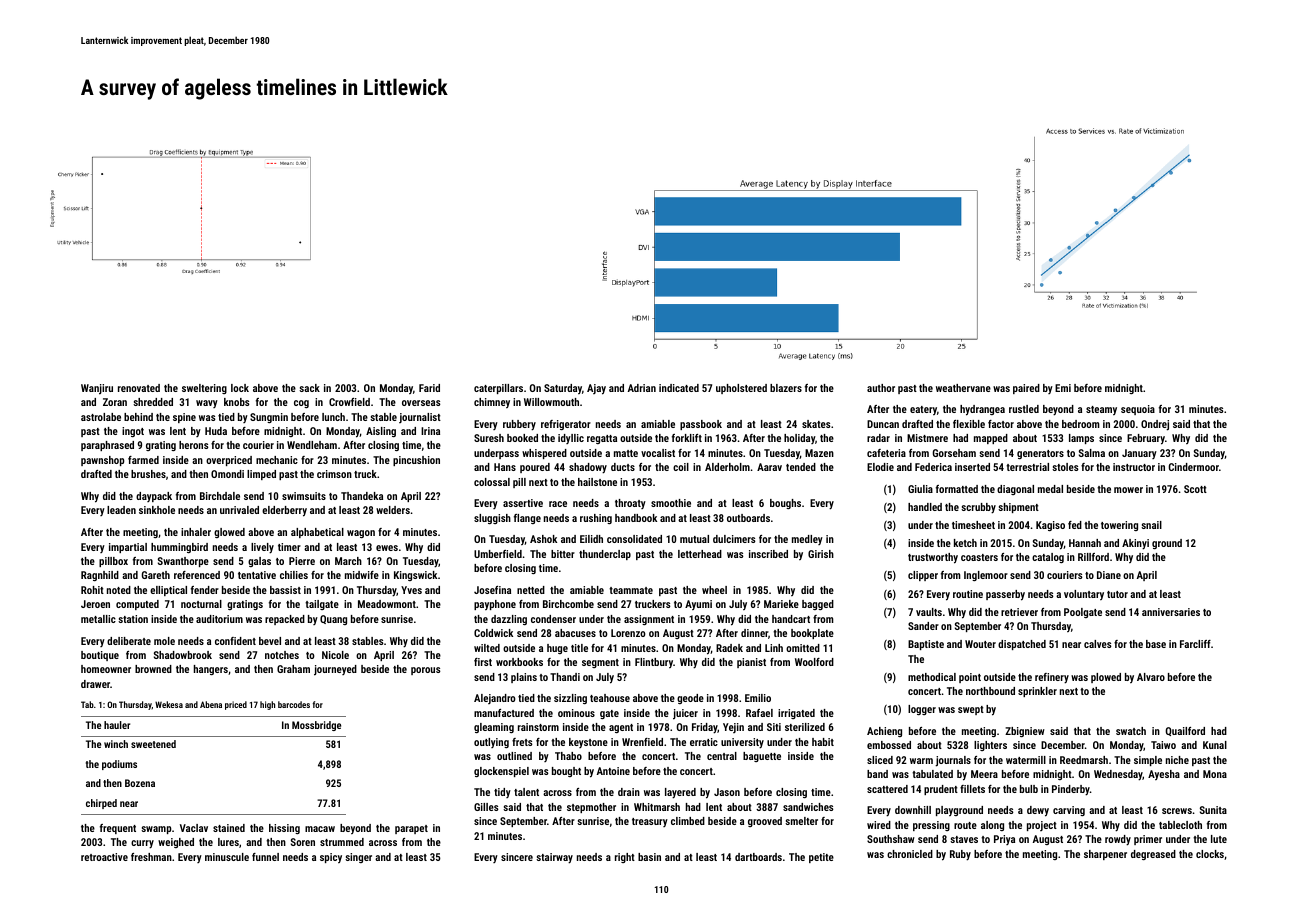  I want to click on netted, so click(531, 590).
